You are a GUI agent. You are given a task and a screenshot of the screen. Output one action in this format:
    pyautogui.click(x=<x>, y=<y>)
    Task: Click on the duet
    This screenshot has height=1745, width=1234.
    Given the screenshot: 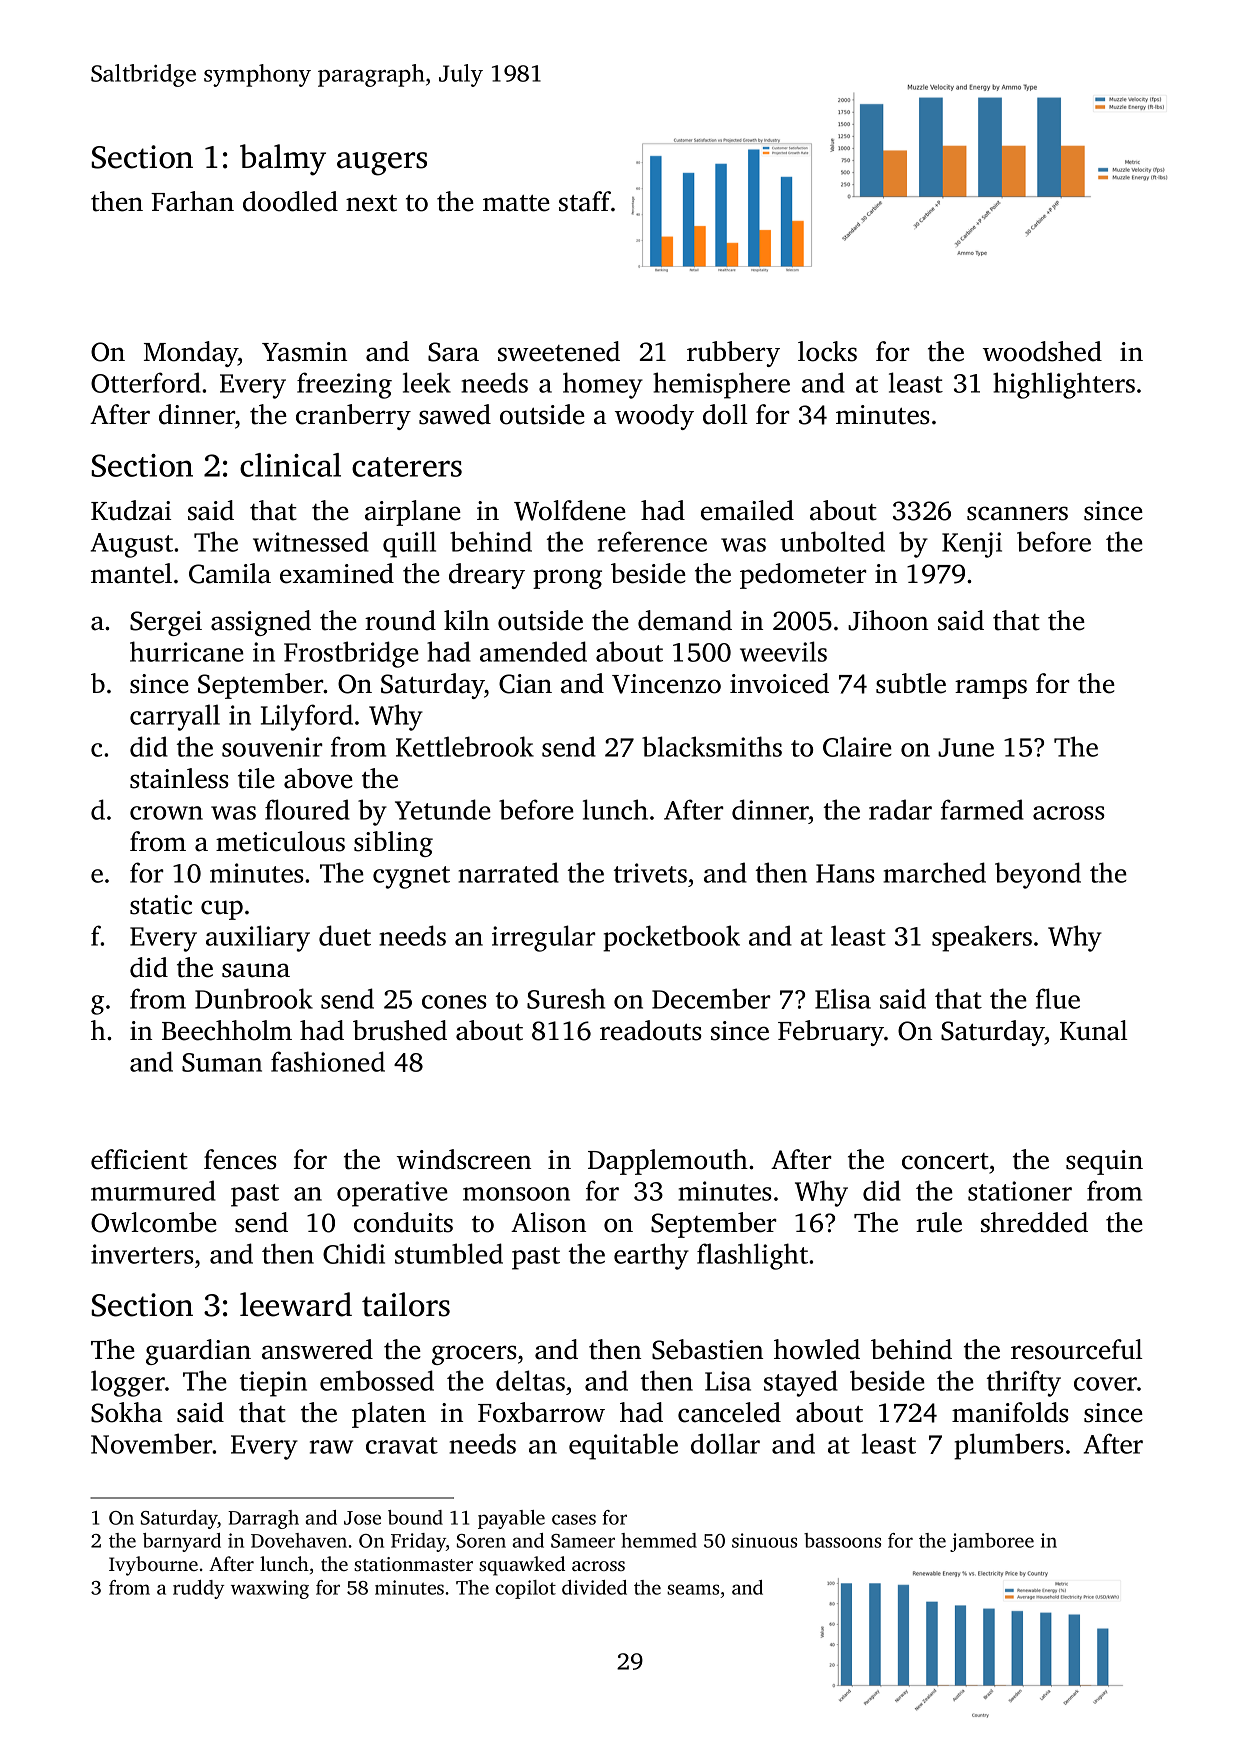 What is the action you would take?
    pyautogui.click(x=345, y=935)
